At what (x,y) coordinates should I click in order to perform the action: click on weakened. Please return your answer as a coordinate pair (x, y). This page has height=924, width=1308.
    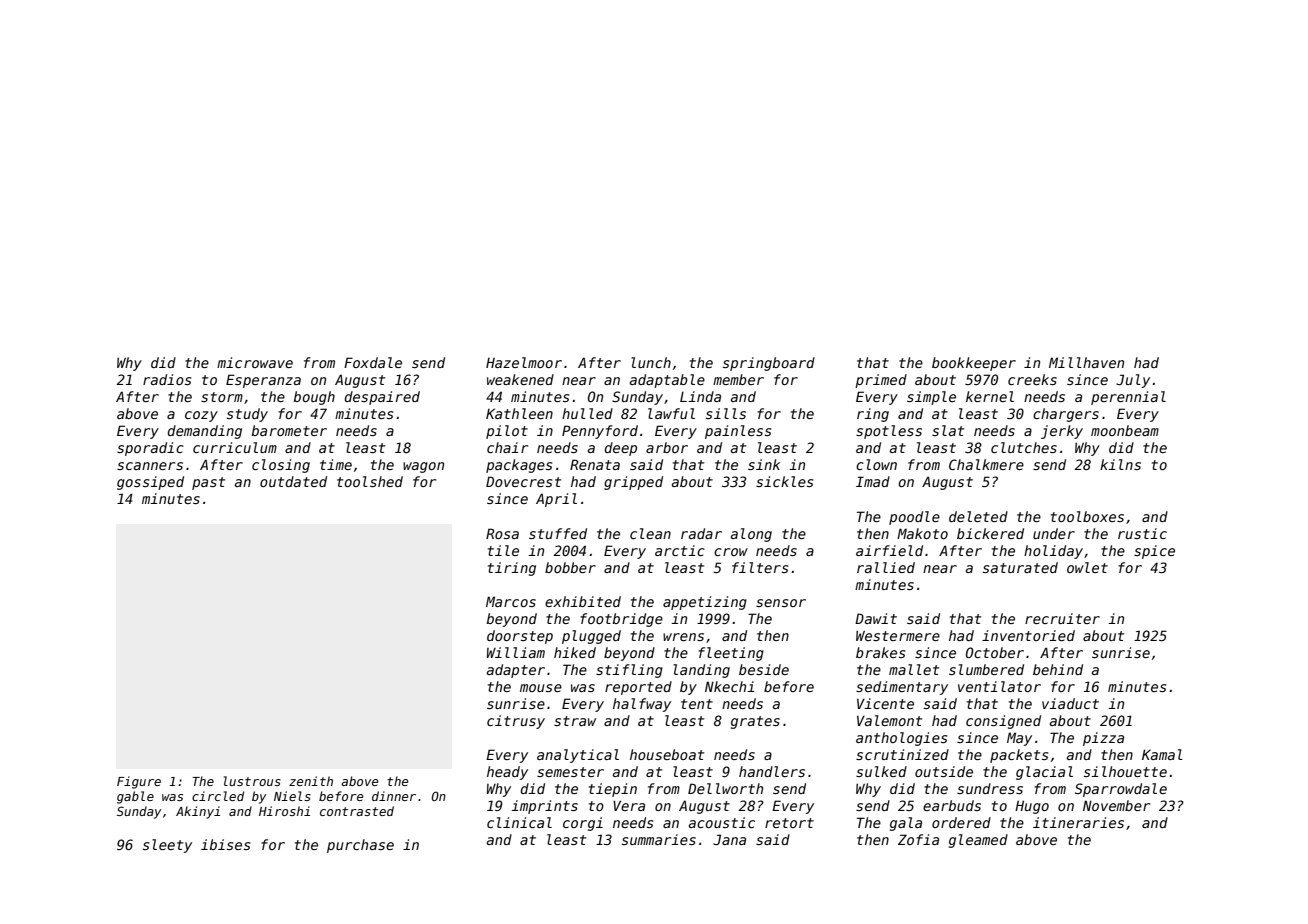
    Looking at the image, I should click on (520, 379).
